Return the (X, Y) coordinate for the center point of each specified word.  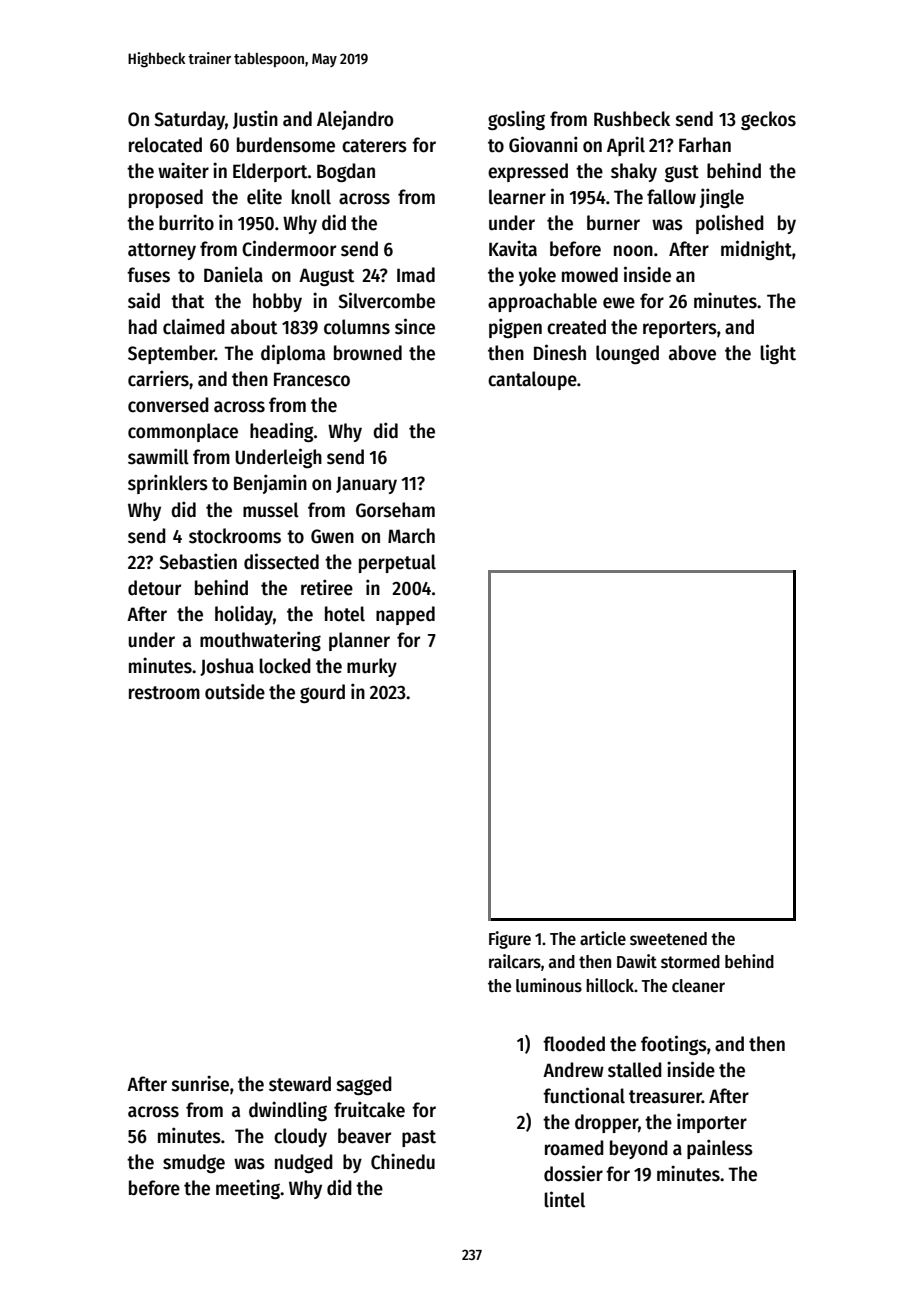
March (411, 536)
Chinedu (403, 1161)
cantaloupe (532, 380)
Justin (255, 119)
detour (154, 588)
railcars (515, 961)
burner (613, 223)
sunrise (200, 1083)
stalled (635, 1070)
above (692, 353)
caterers (374, 146)
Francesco (312, 379)
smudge (194, 1163)
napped (405, 615)
